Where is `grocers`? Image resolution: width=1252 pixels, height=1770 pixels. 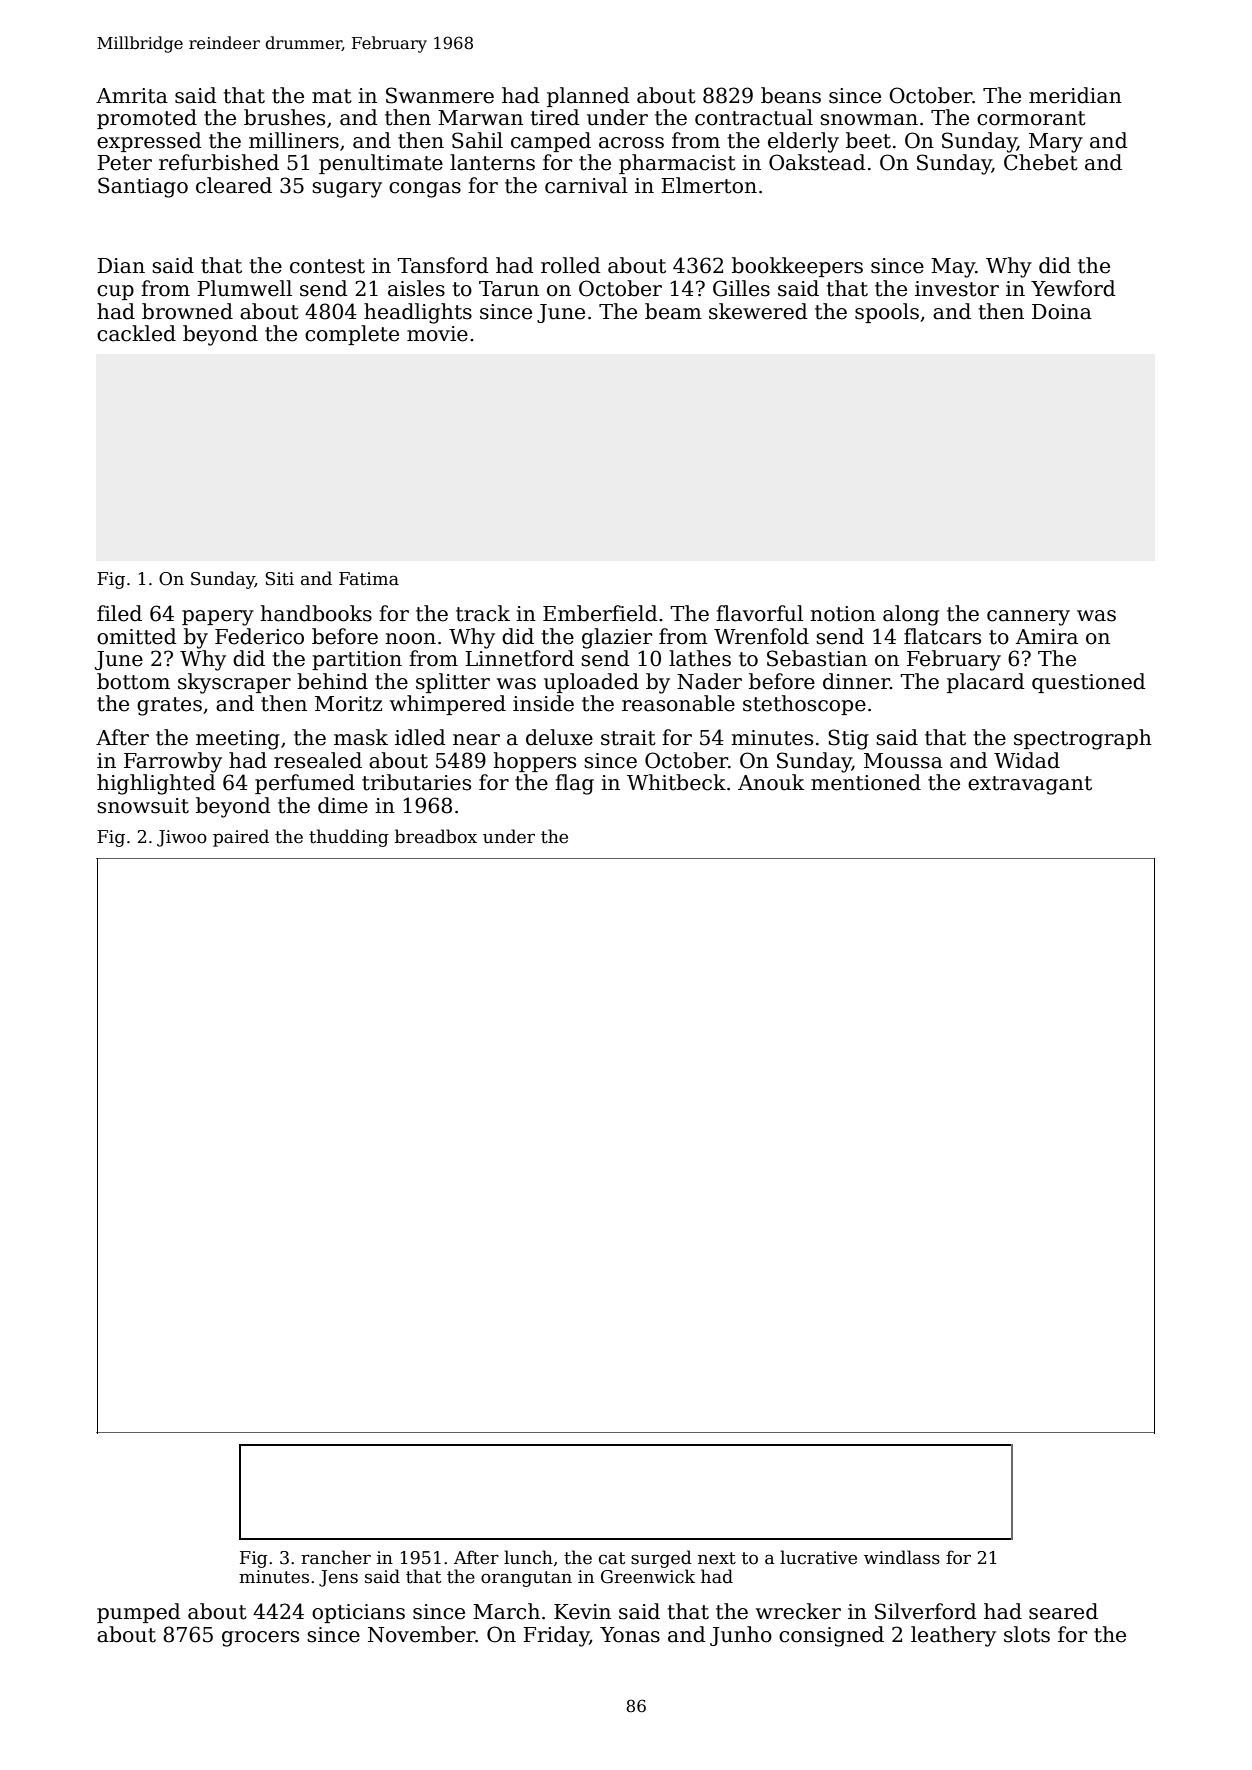
grocers is located at coordinates (260, 1639).
